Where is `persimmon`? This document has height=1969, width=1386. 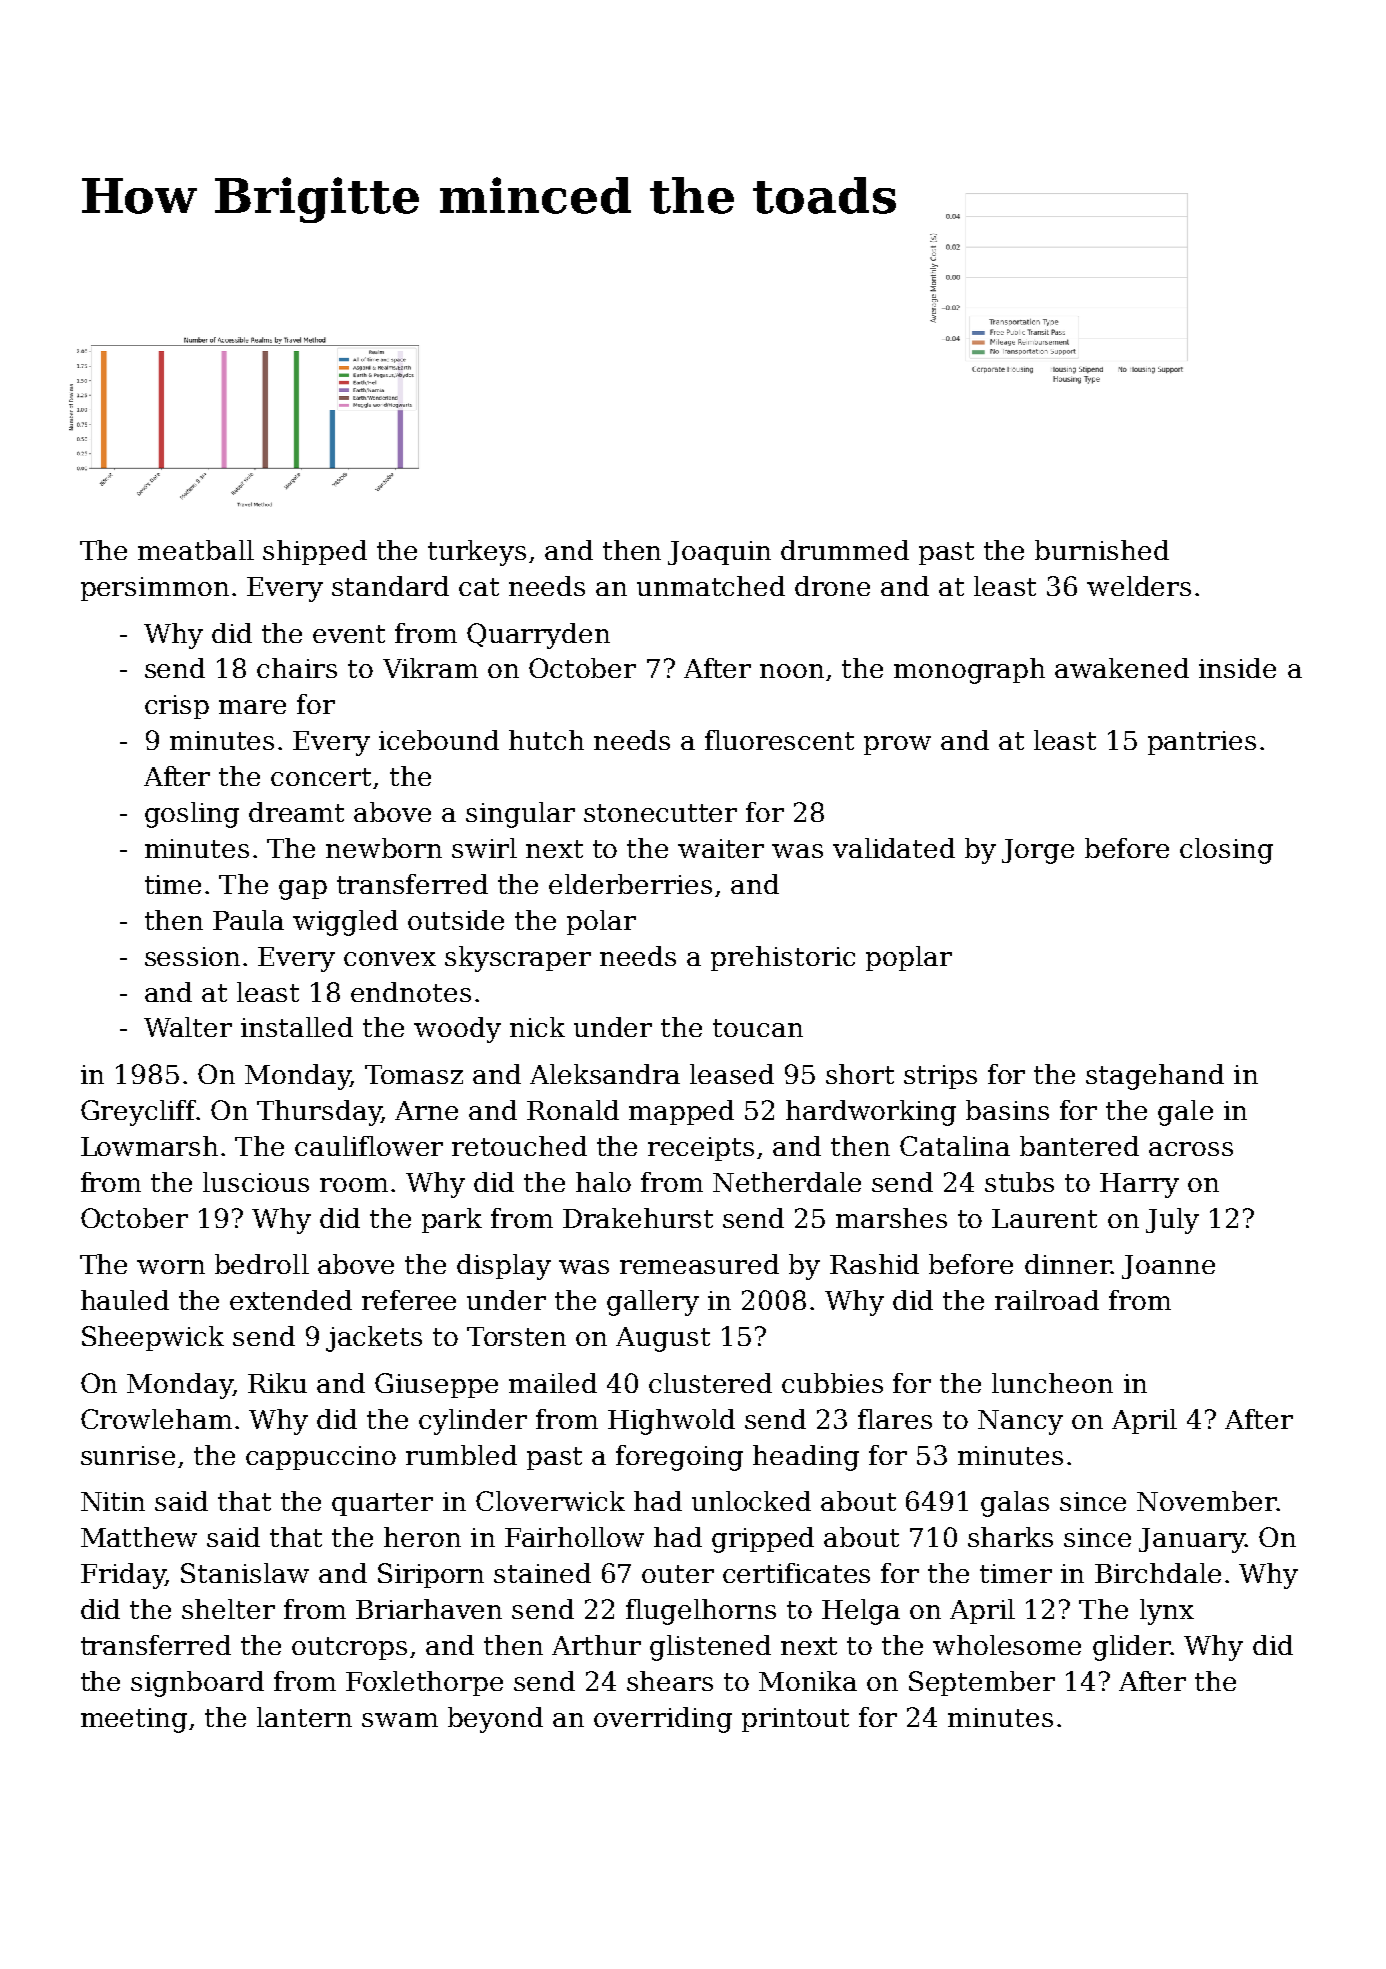 persimmon is located at coordinates (155, 589).
